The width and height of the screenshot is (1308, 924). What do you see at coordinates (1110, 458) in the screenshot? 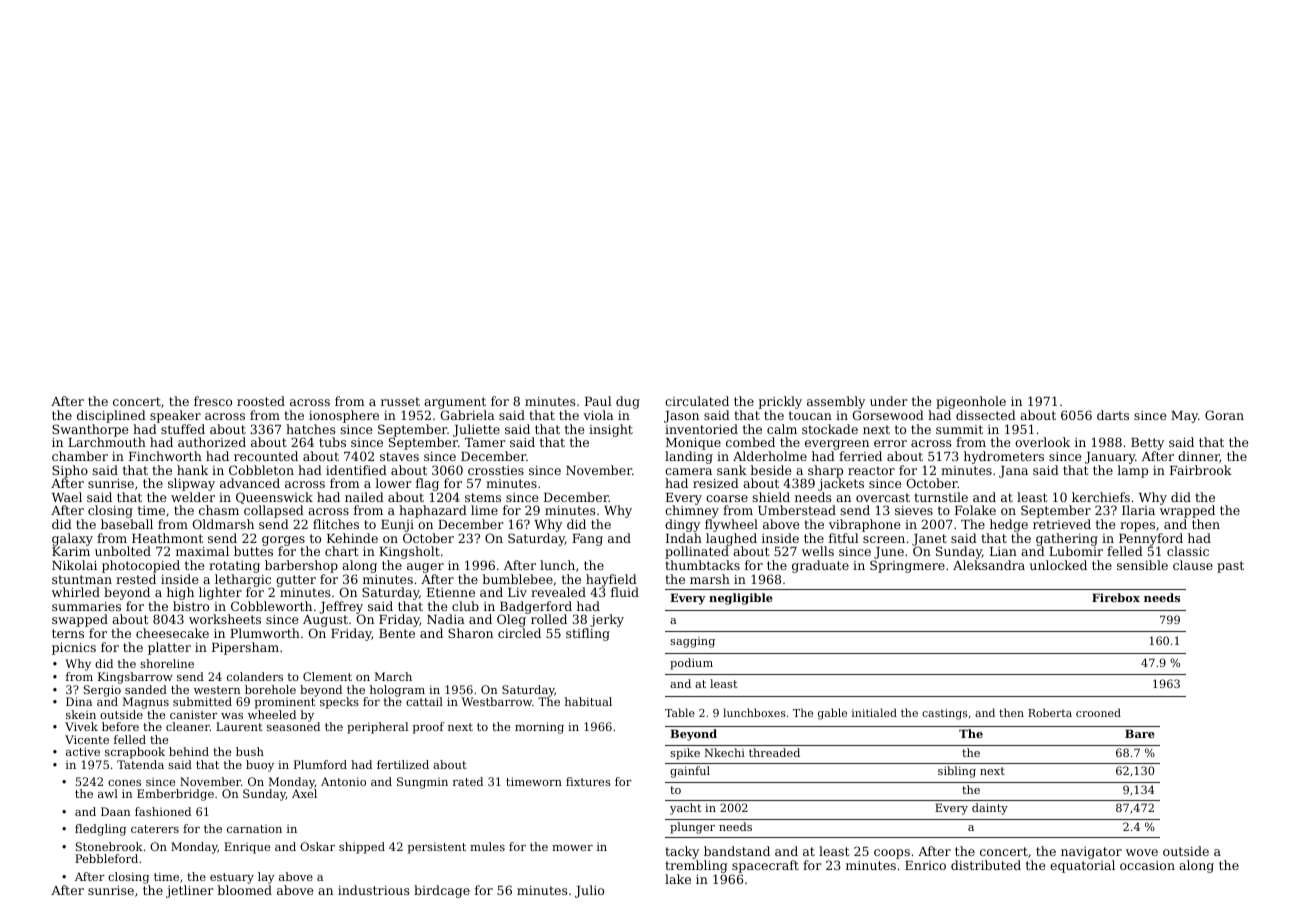
I see `January` at bounding box center [1110, 458].
